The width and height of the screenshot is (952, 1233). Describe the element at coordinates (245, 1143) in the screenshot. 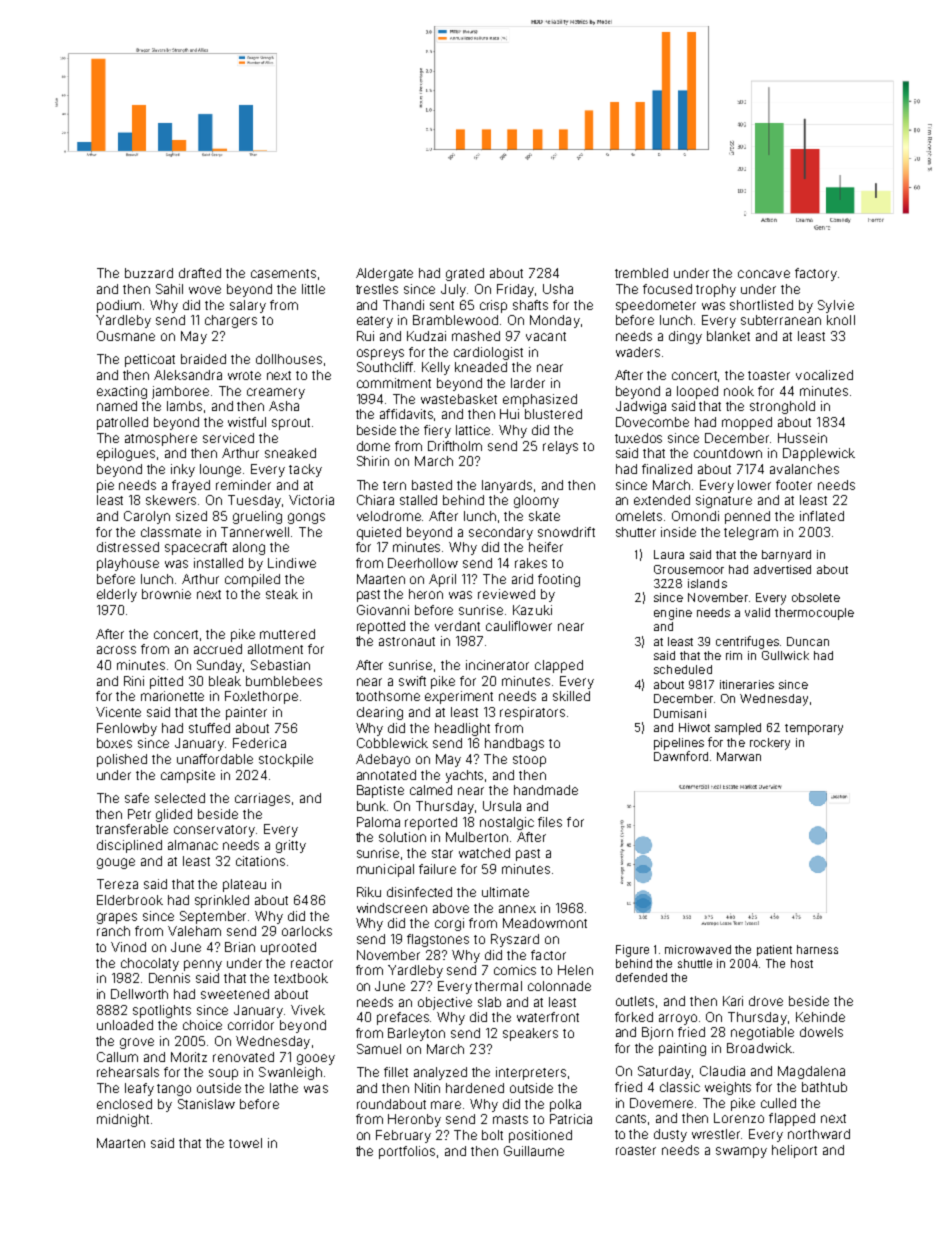

I see `towel` at that location.
